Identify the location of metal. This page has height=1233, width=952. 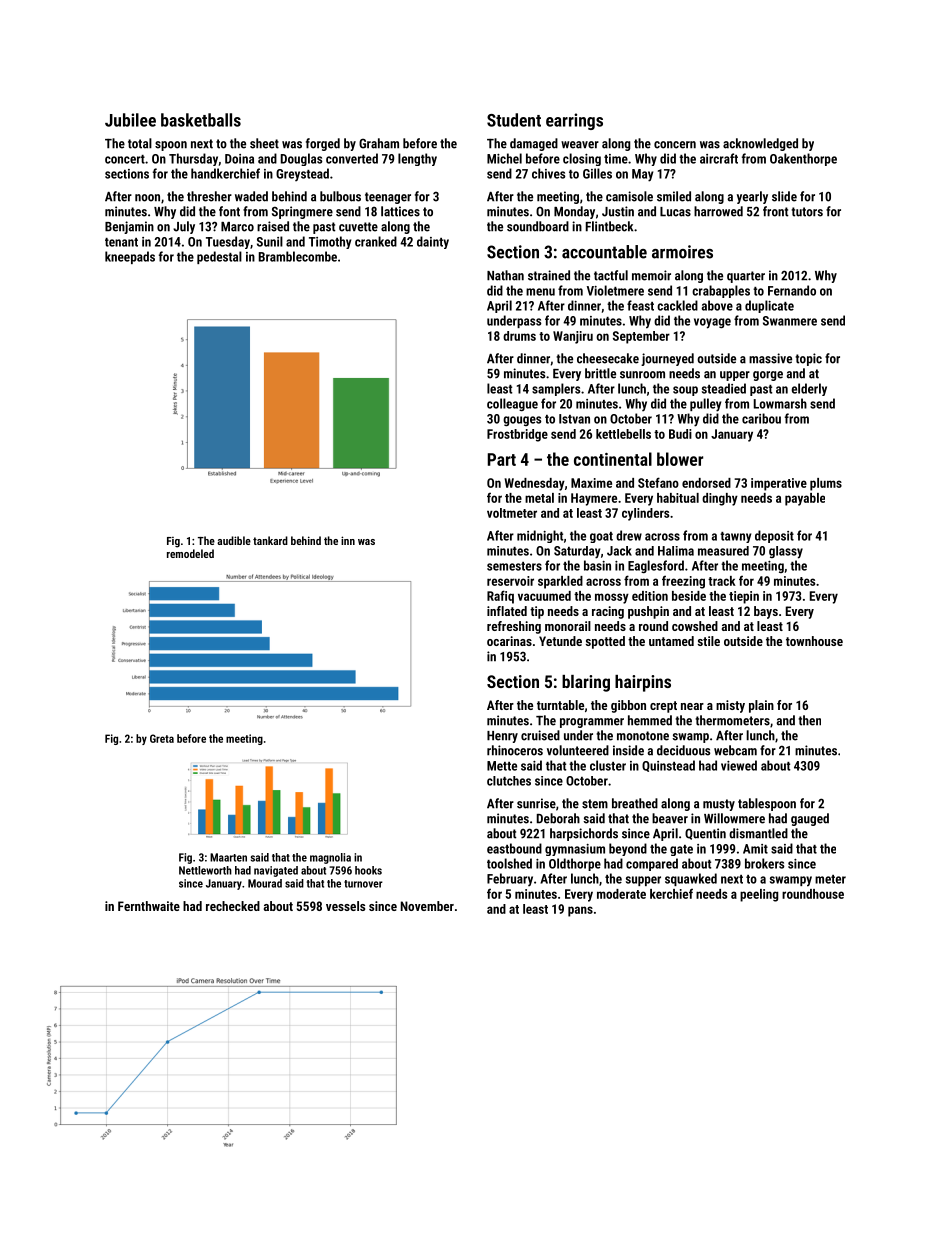
(539, 498).
